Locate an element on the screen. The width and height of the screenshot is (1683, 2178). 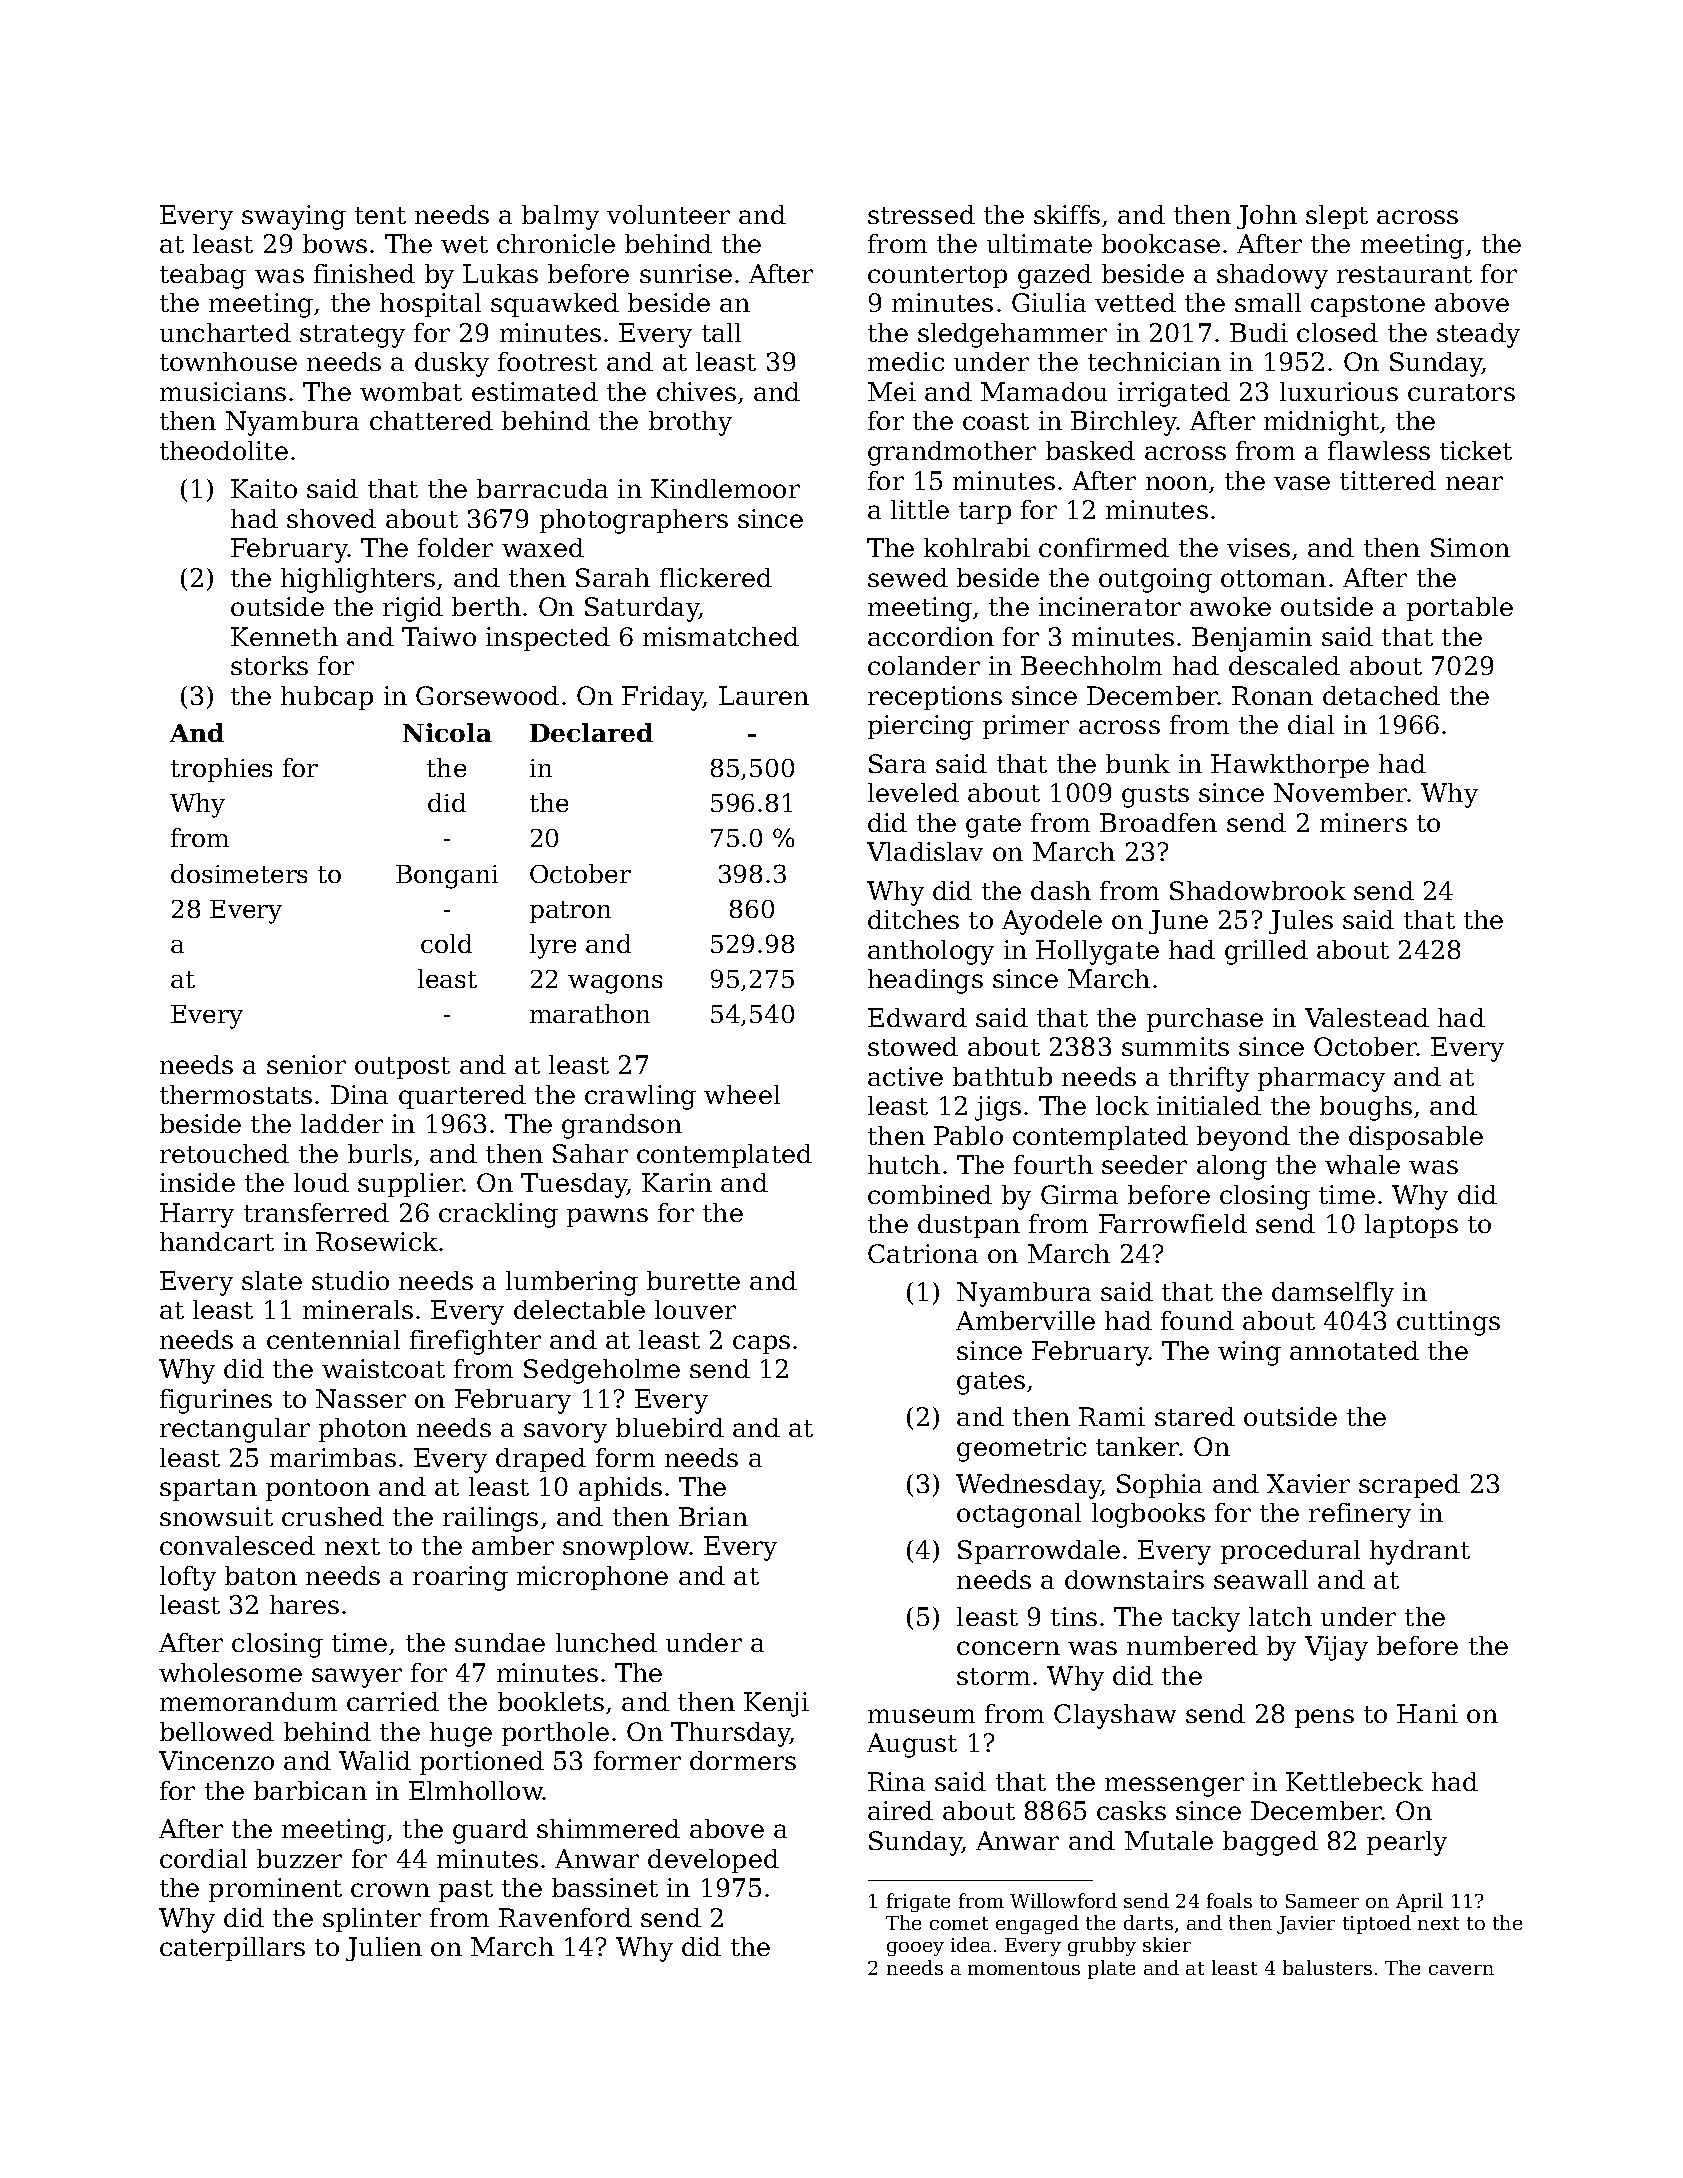
caterpillars is located at coordinates (232, 1949).
